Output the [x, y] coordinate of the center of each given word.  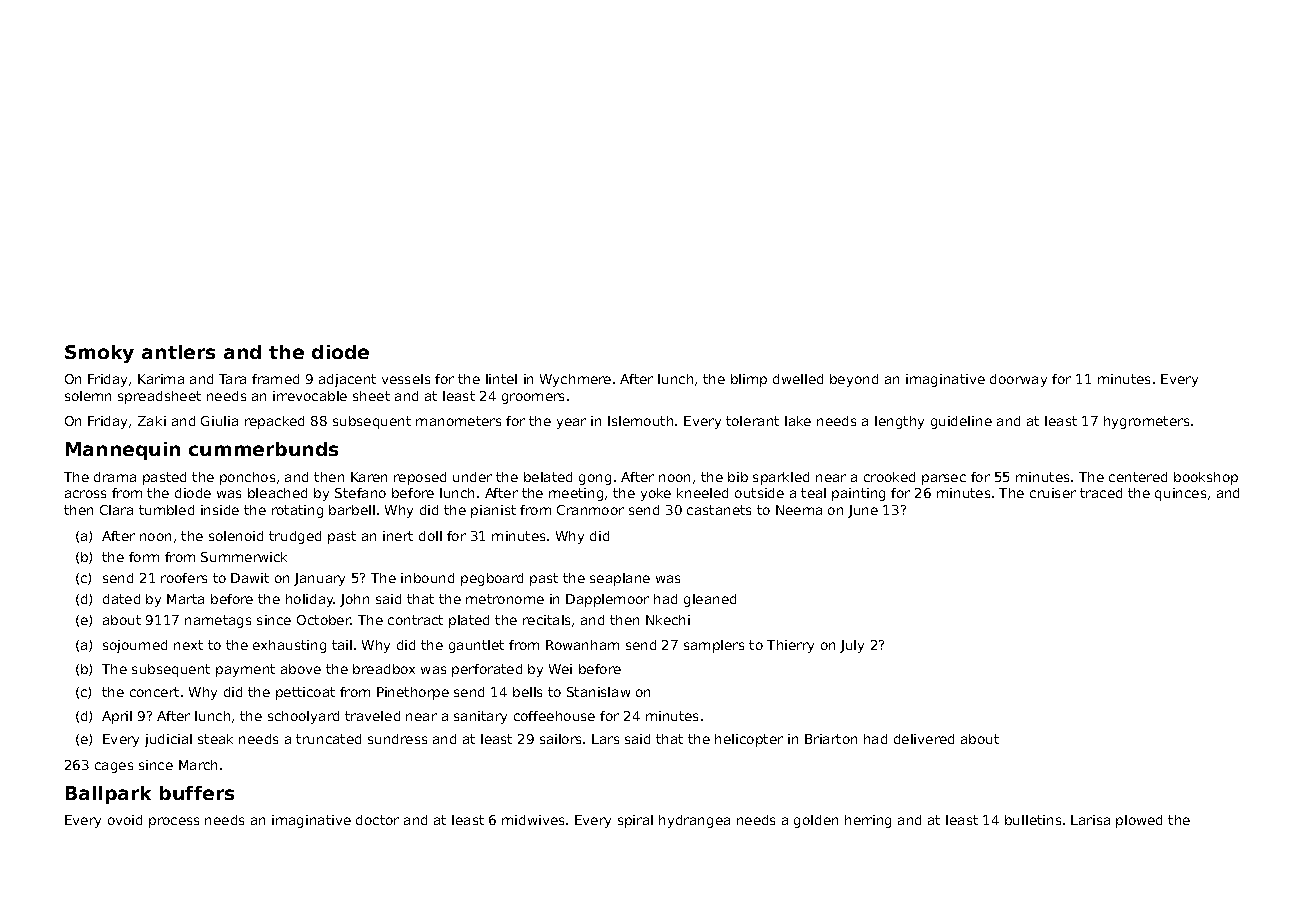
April [117, 717]
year [571, 423]
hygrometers [1146, 422]
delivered [924, 739]
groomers [533, 398]
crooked [889, 477]
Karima [161, 379]
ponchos [247, 478]
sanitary [480, 717]
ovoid [125, 820]
